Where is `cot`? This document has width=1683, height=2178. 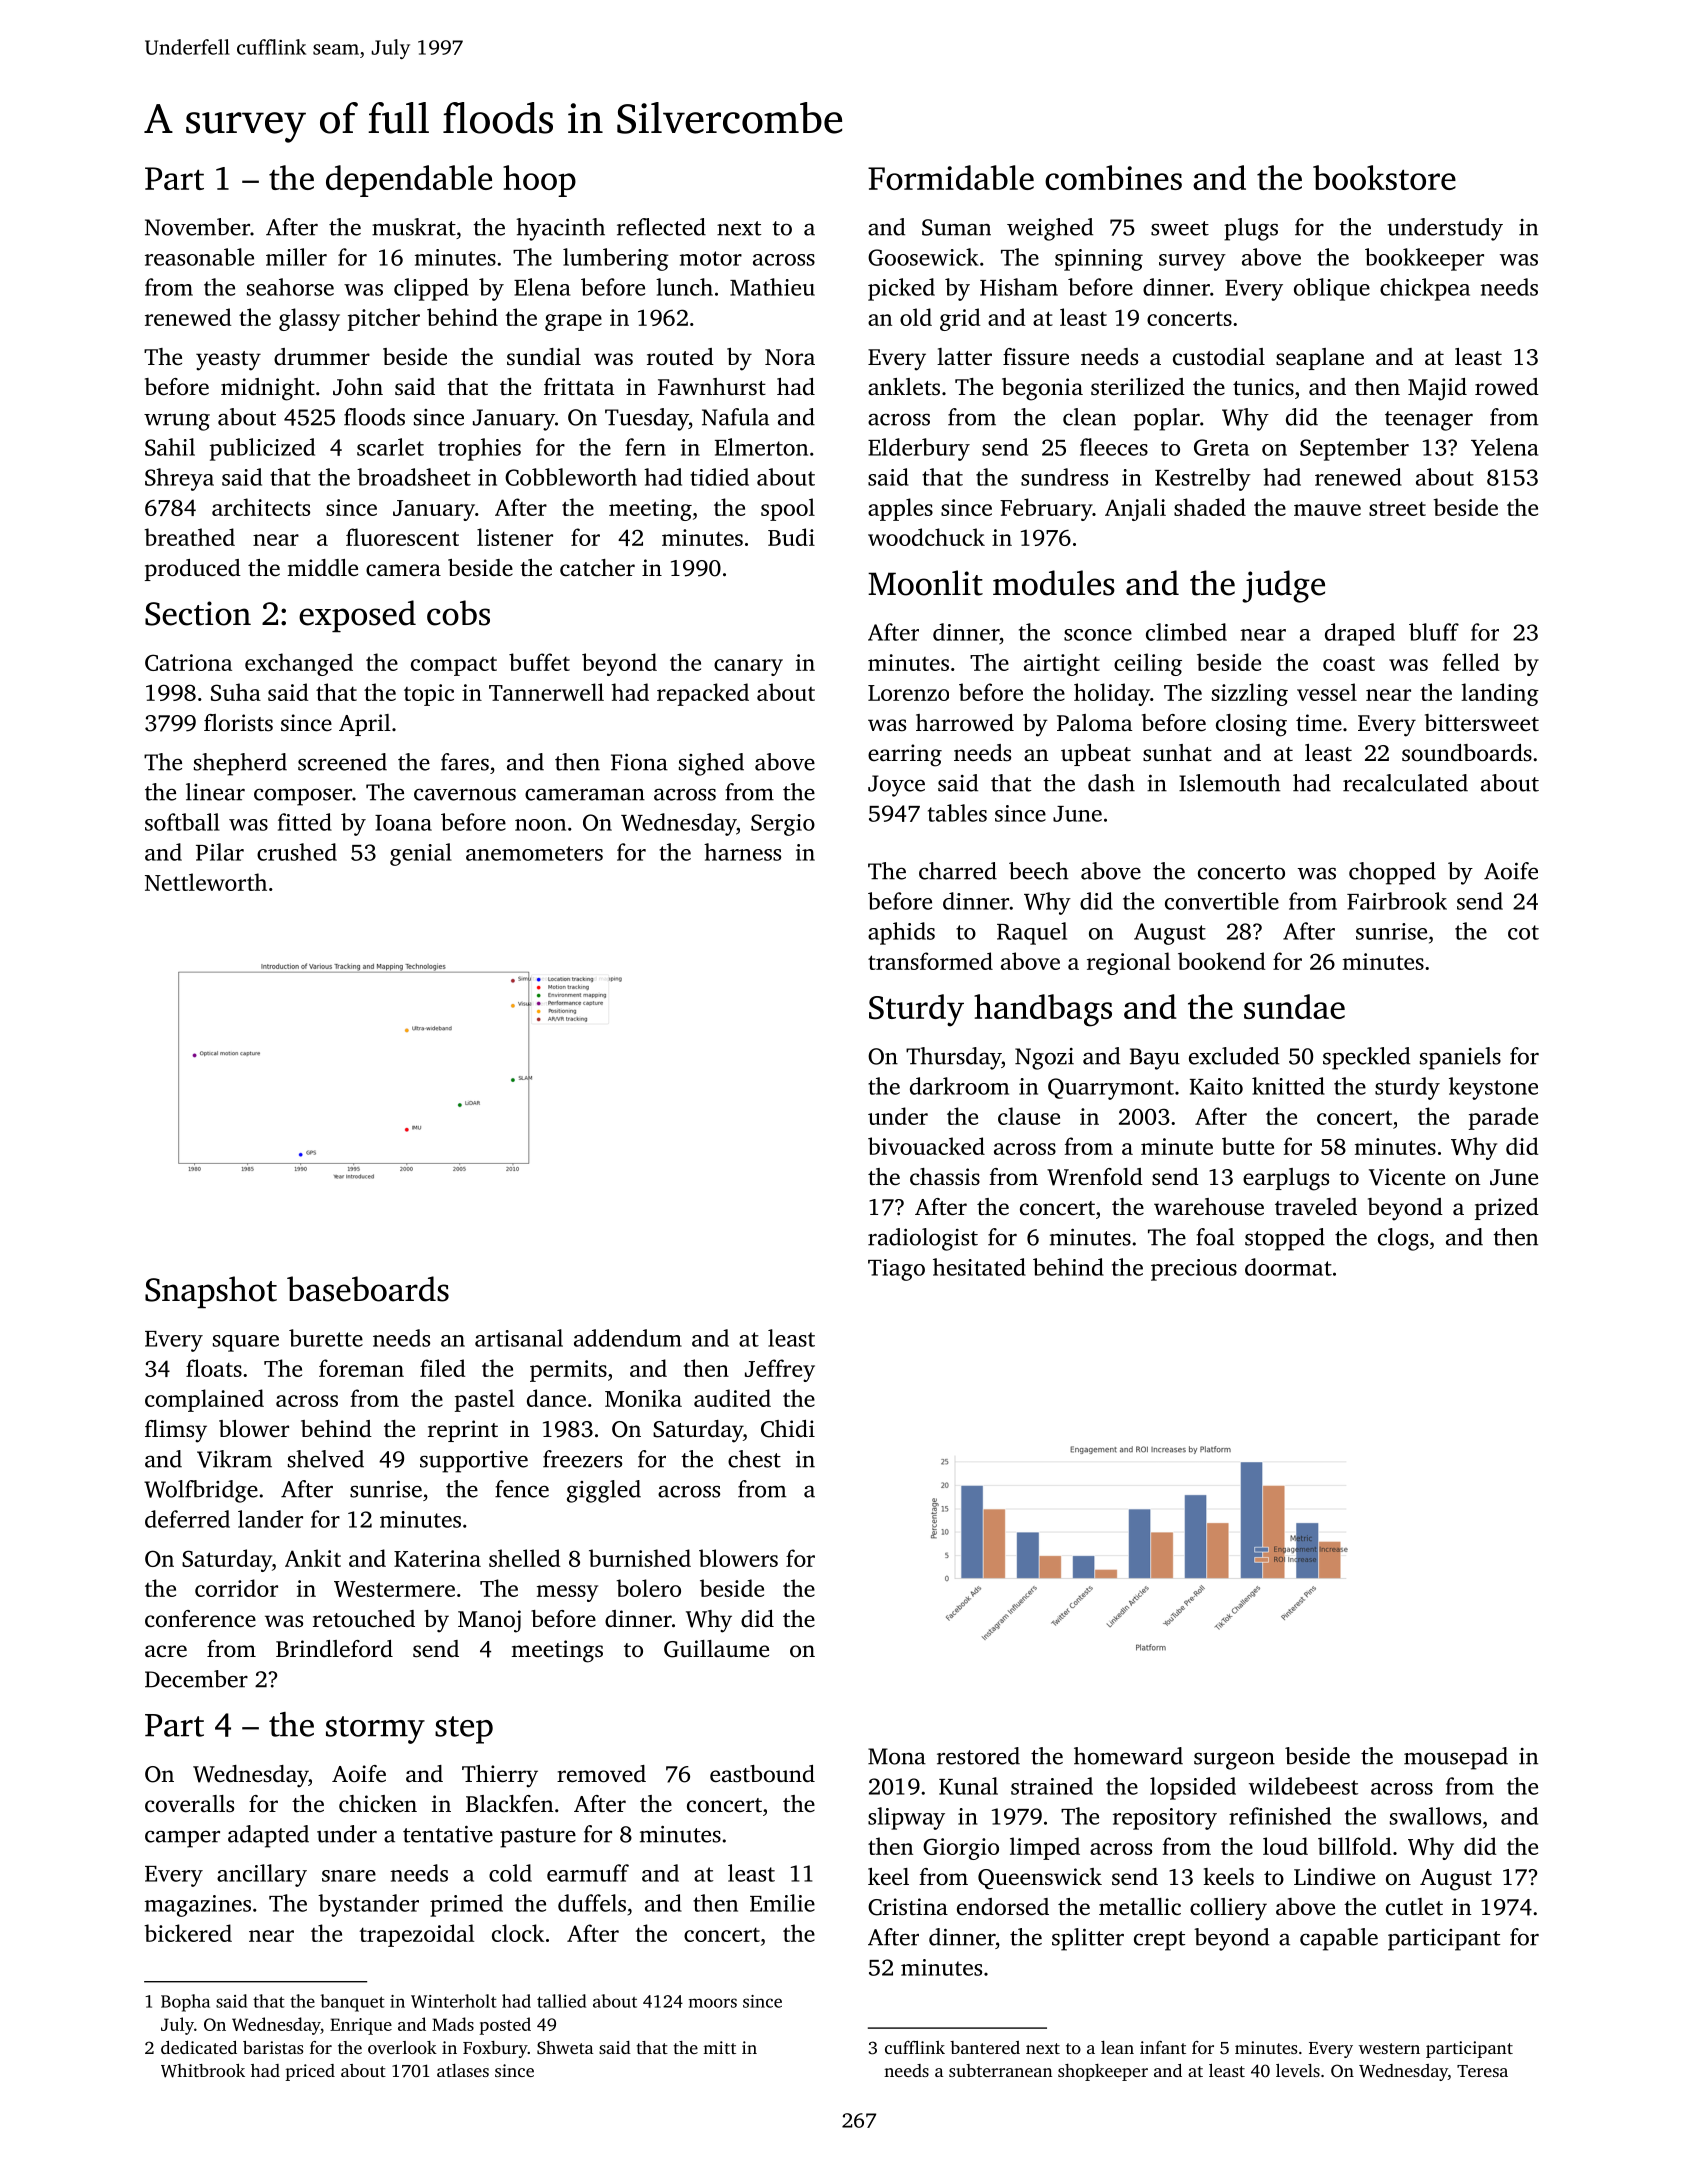 cot is located at coordinates (1523, 932).
